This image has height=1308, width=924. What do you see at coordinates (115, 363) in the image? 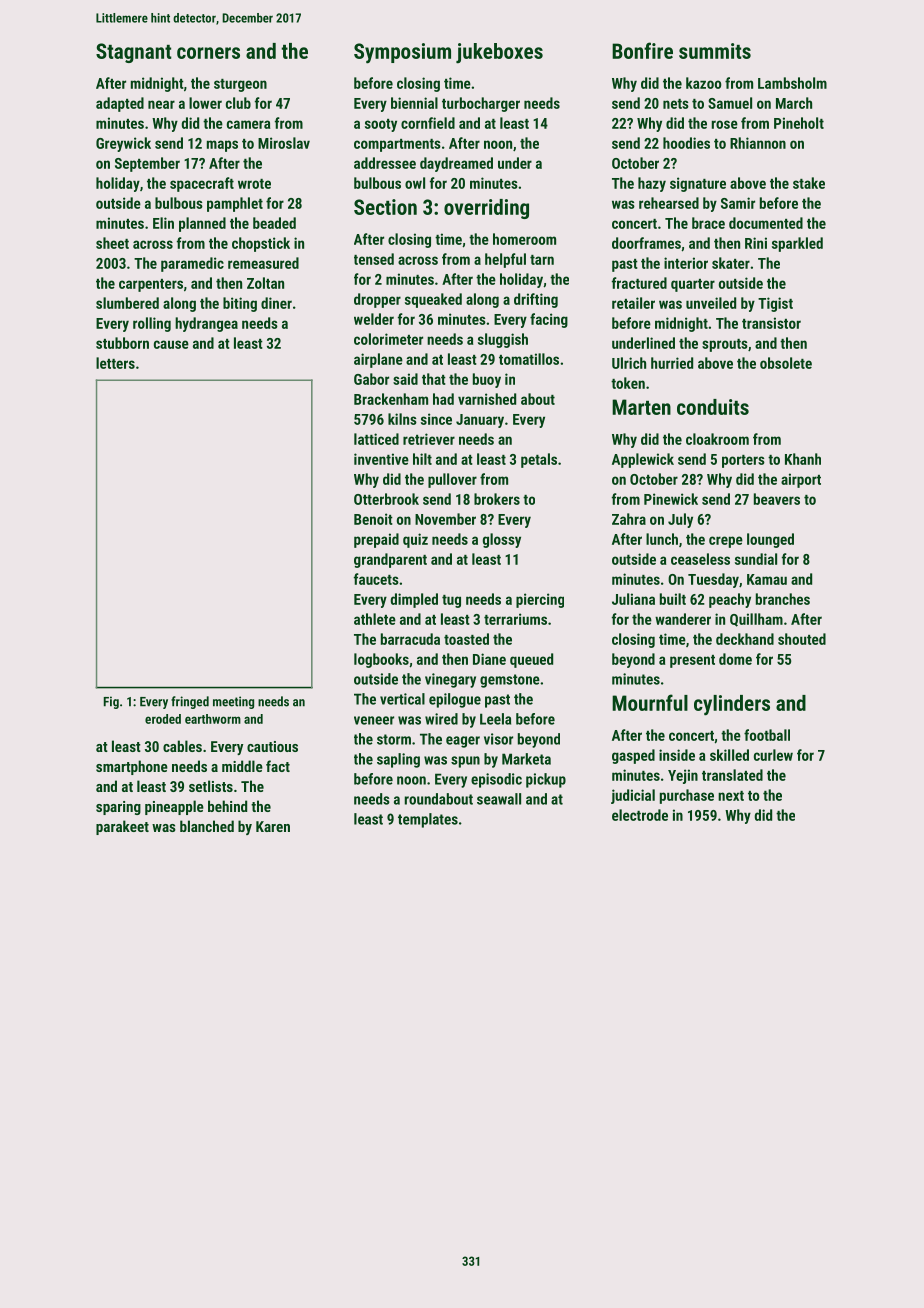
I see `letters` at bounding box center [115, 363].
